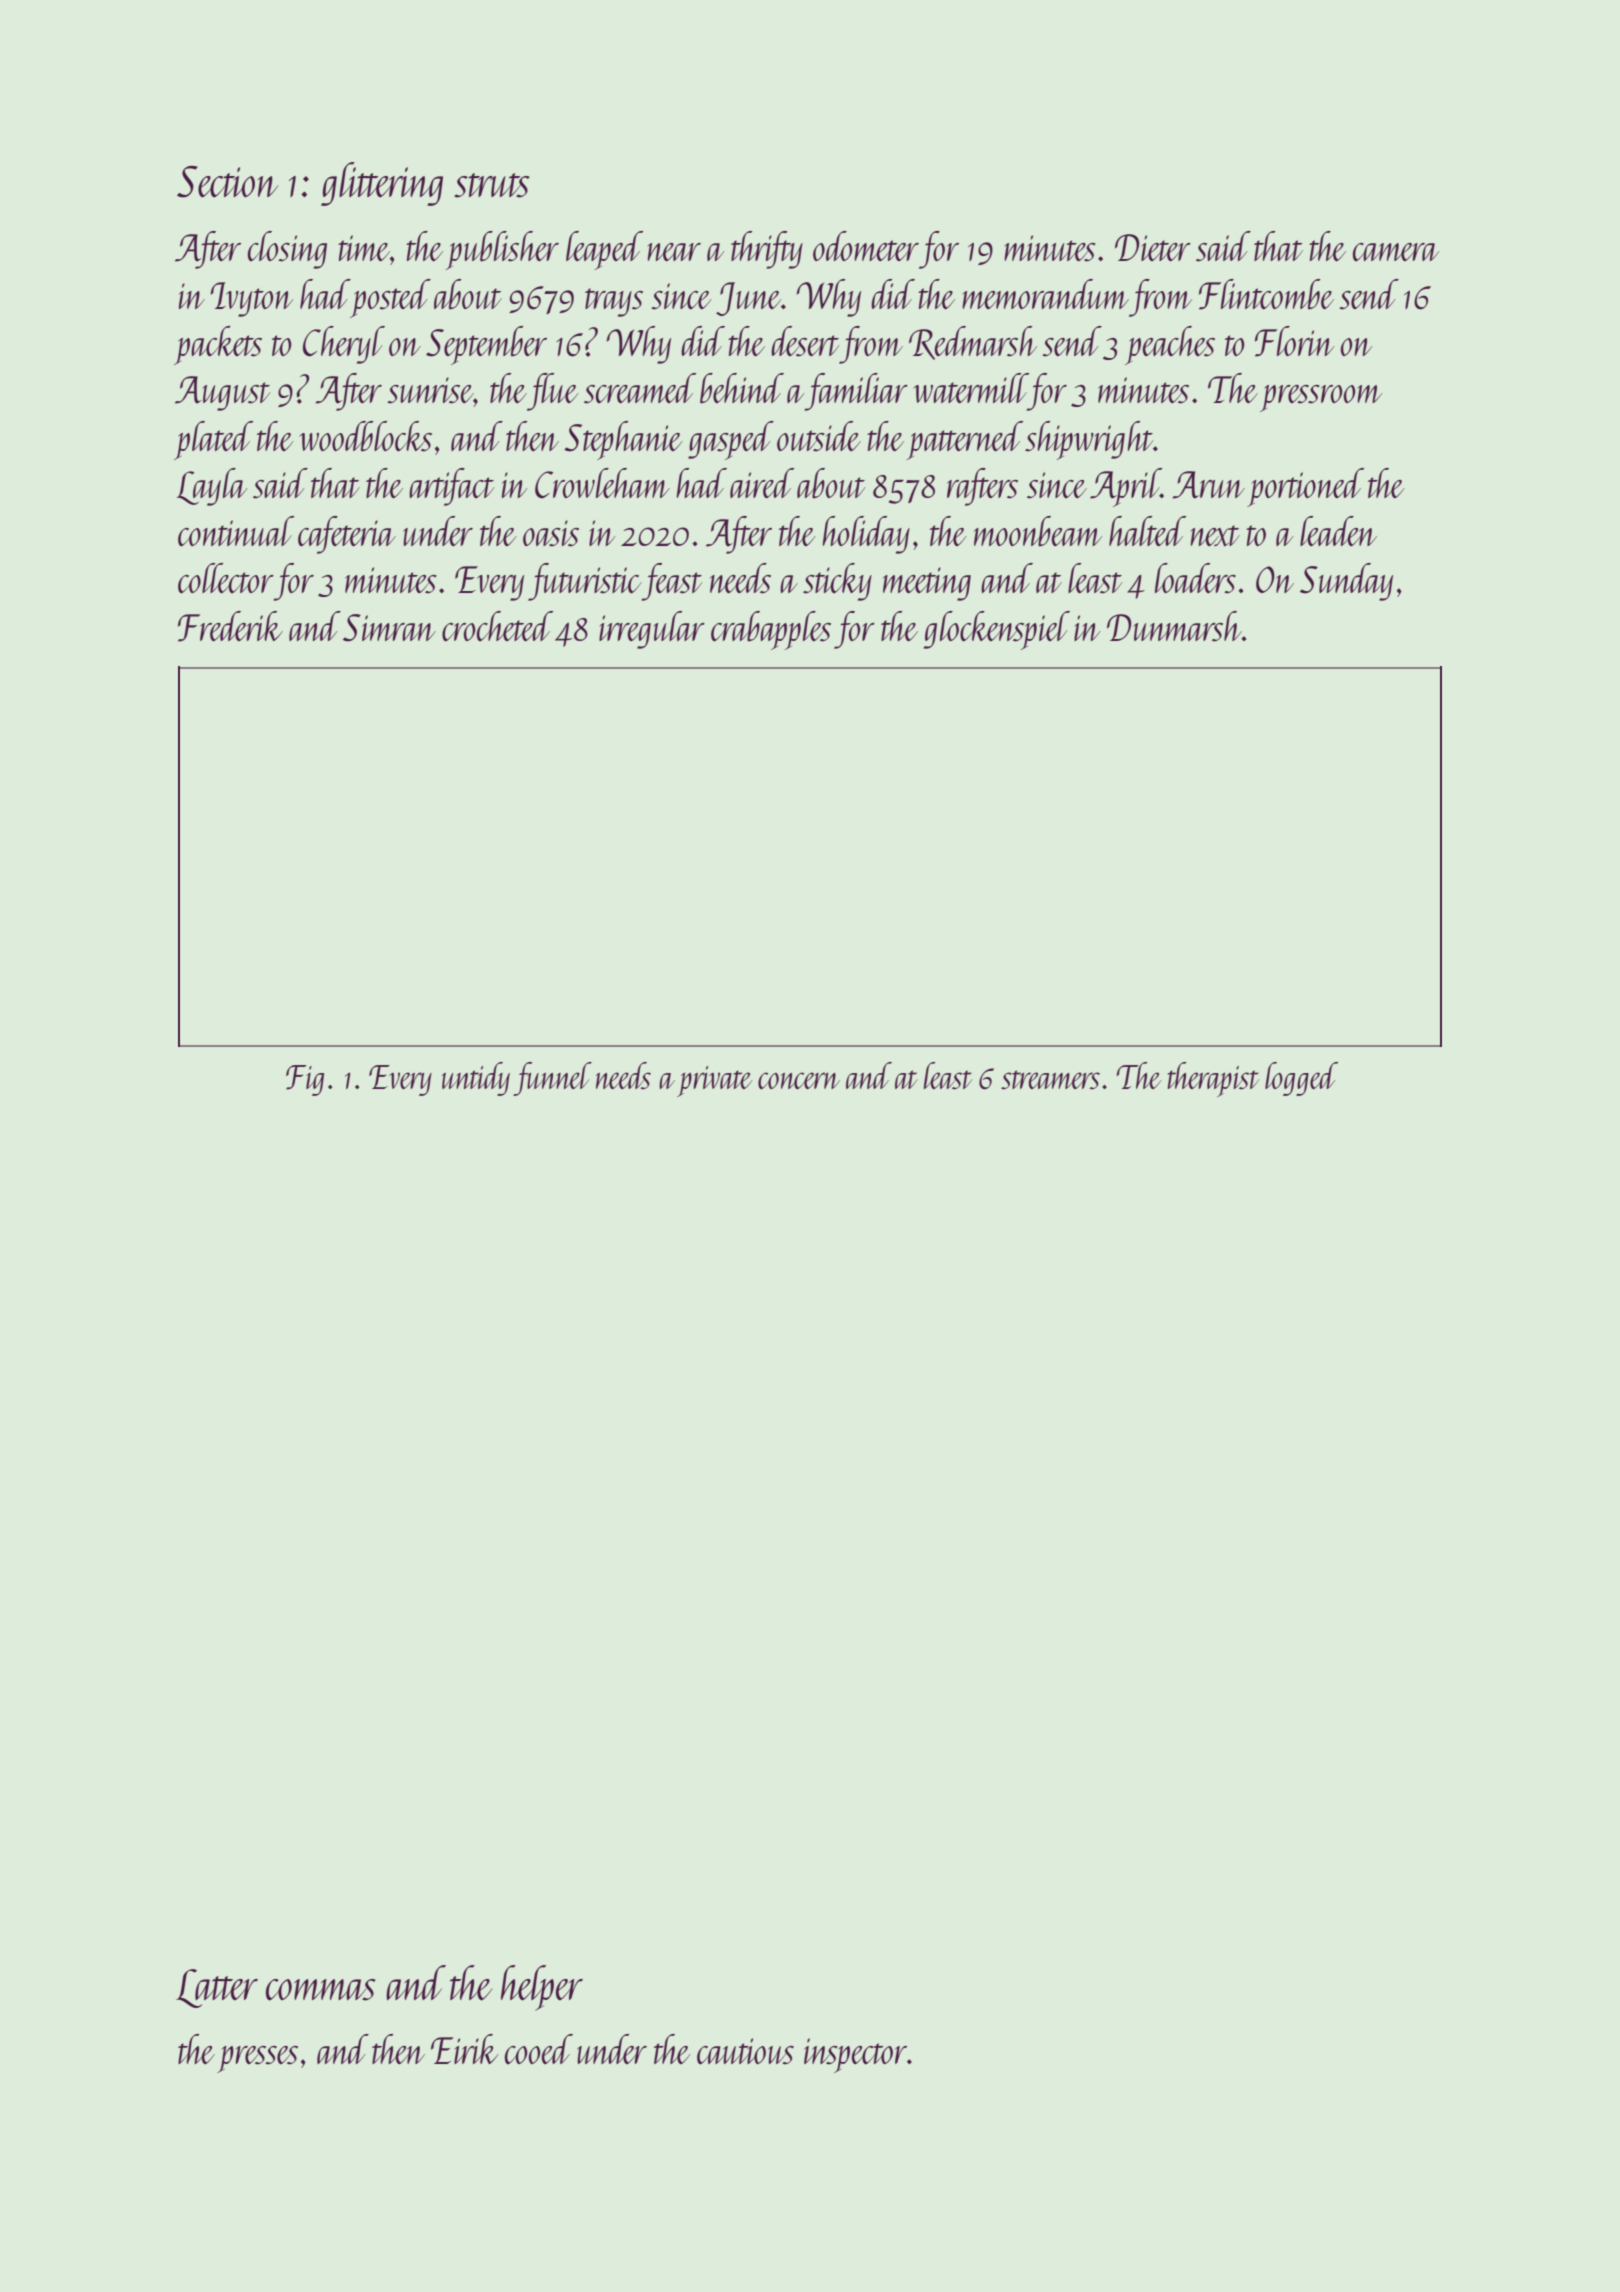 The width and height of the screenshot is (1620, 2292). I want to click on leaden, so click(1338, 531).
